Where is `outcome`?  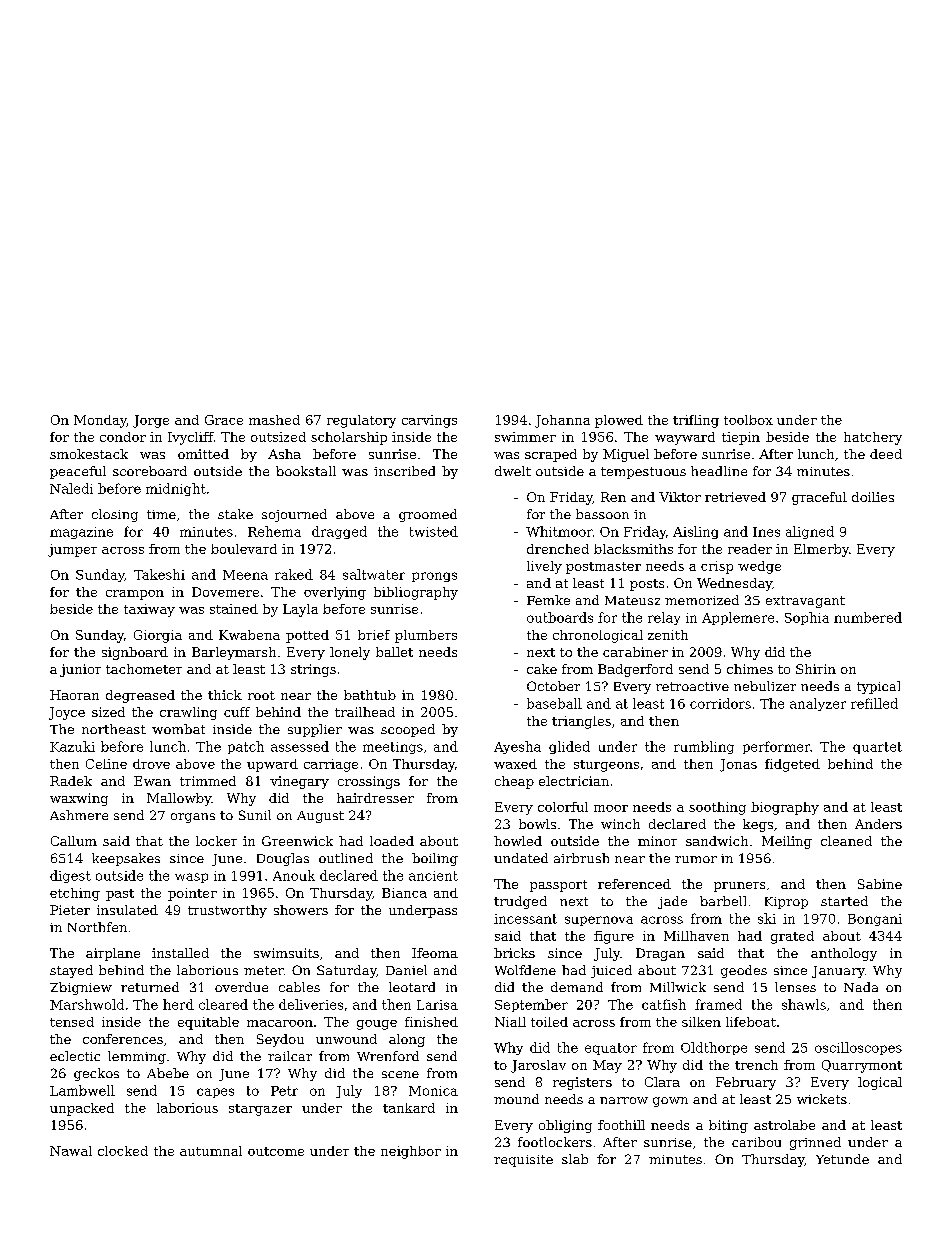 outcome is located at coordinates (276, 1151).
